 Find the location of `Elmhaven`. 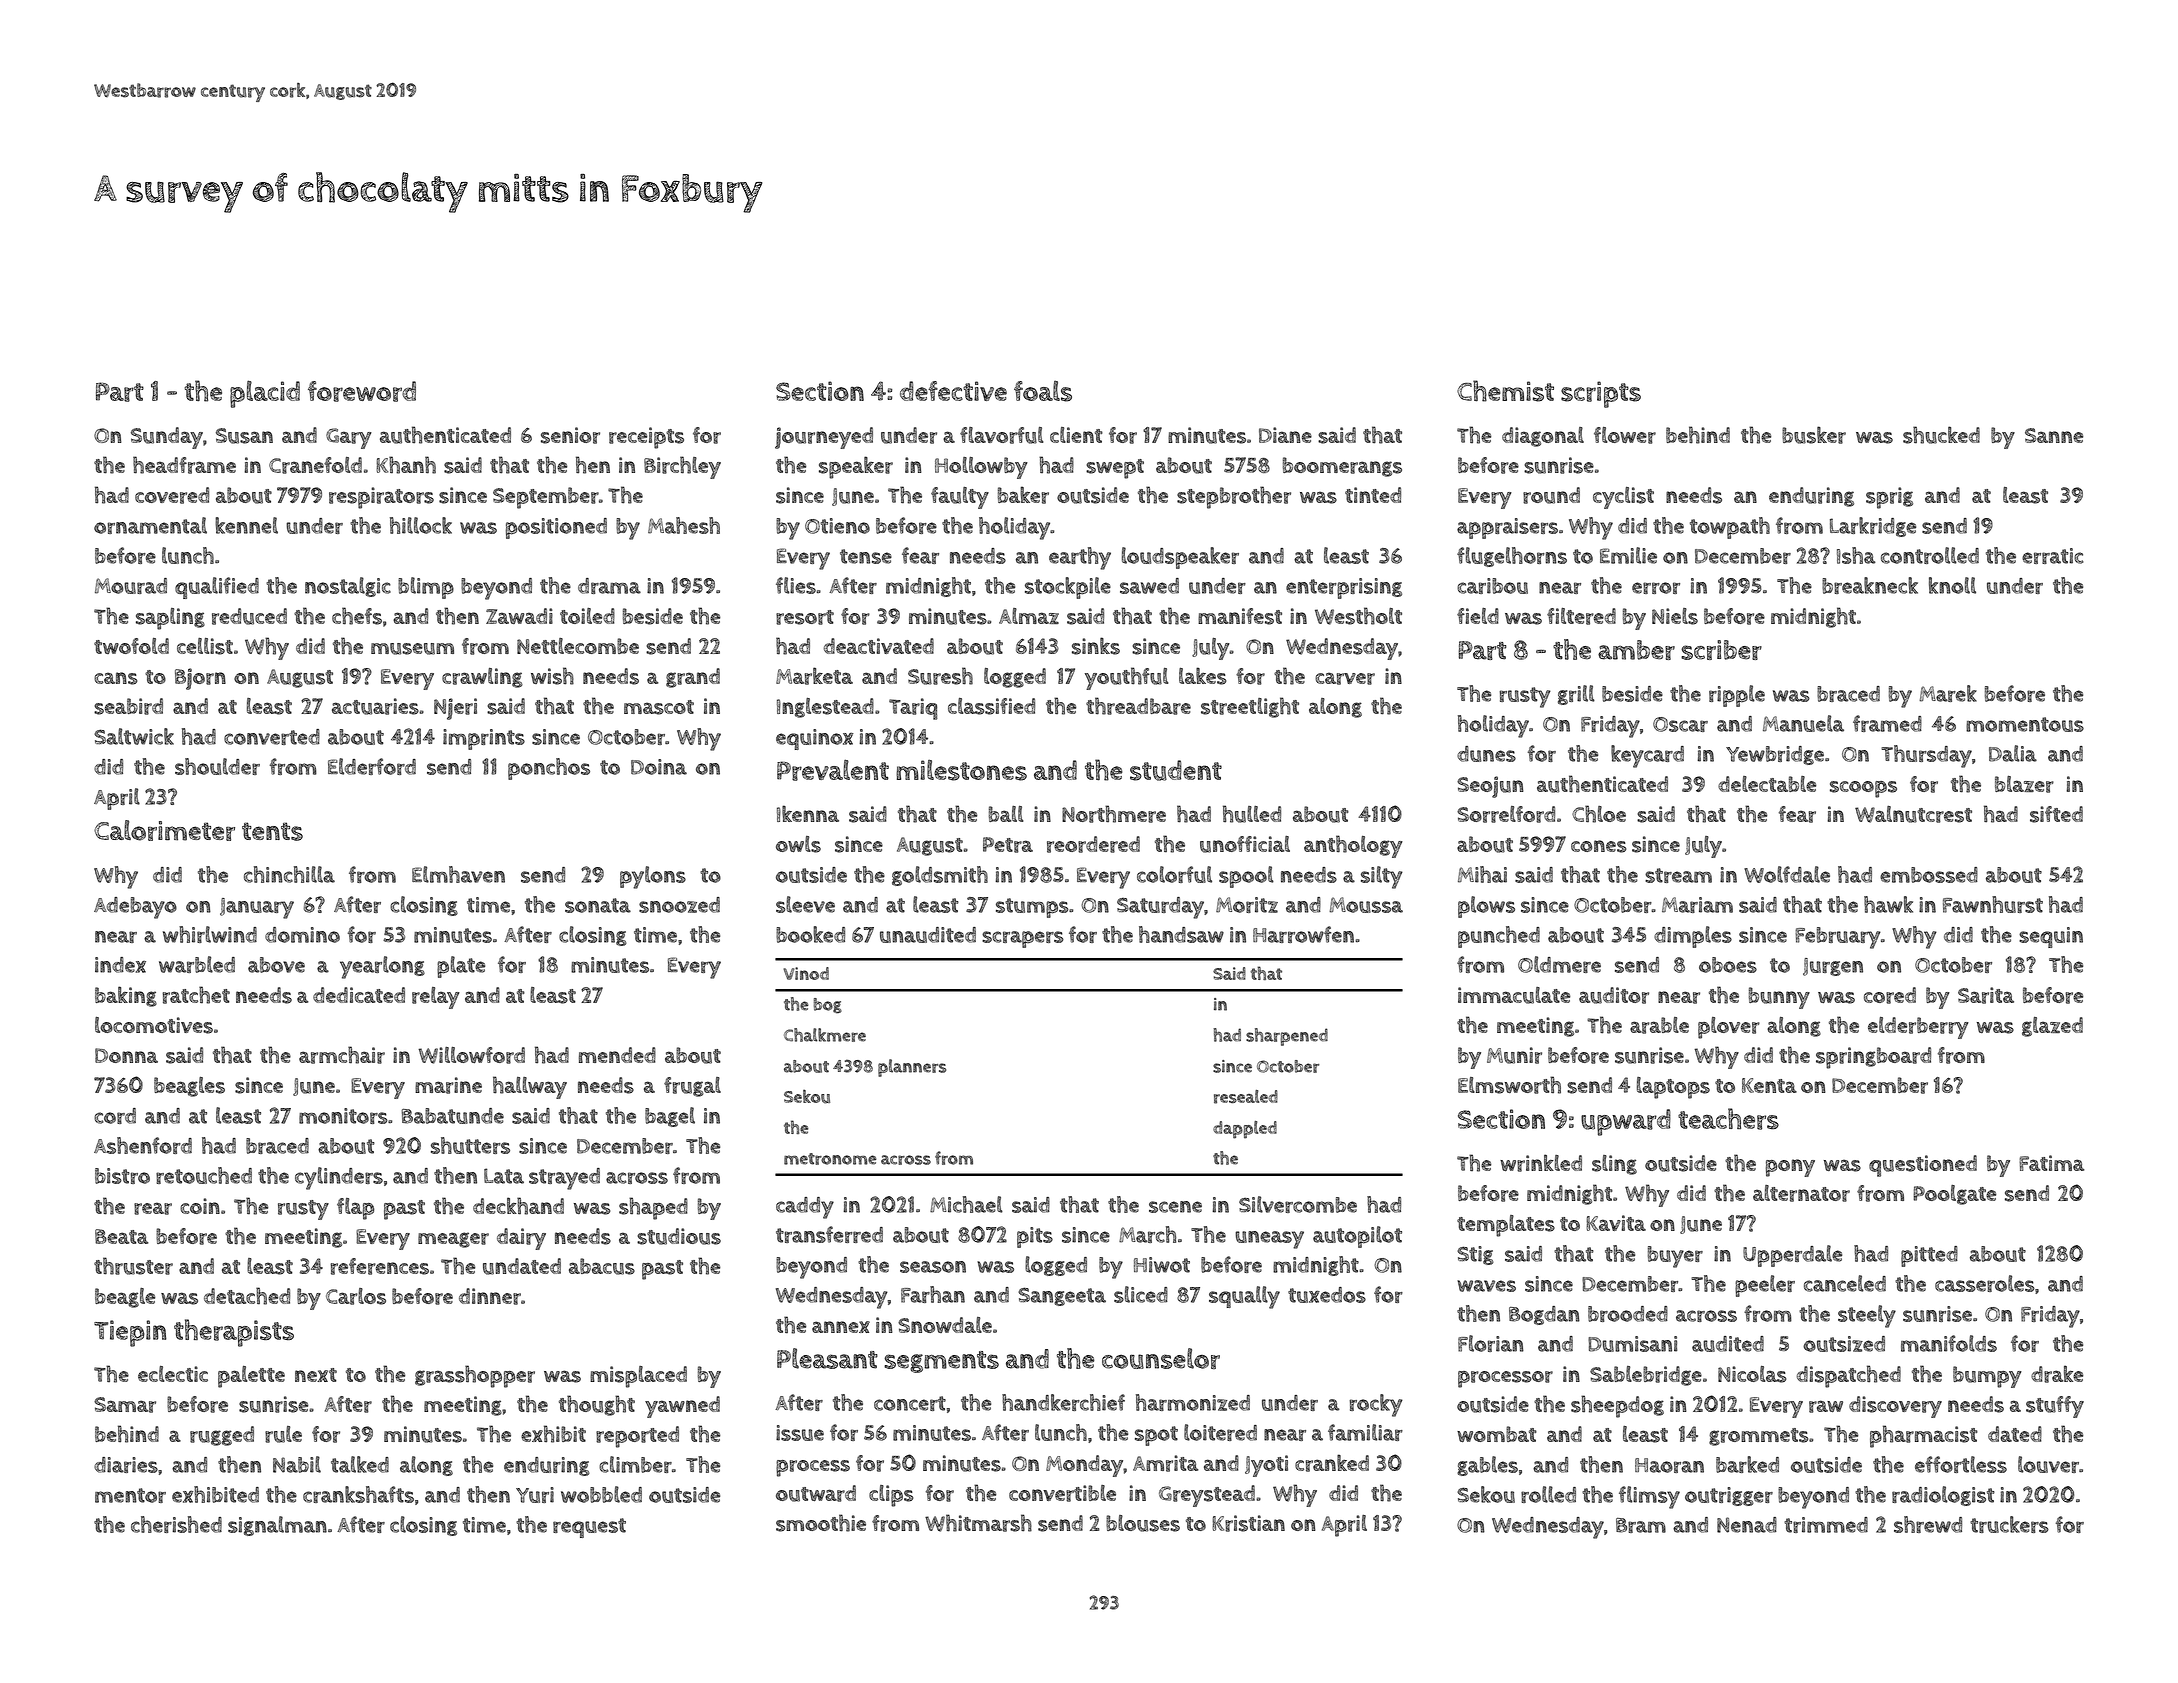

Elmhaven is located at coordinates (458, 874).
